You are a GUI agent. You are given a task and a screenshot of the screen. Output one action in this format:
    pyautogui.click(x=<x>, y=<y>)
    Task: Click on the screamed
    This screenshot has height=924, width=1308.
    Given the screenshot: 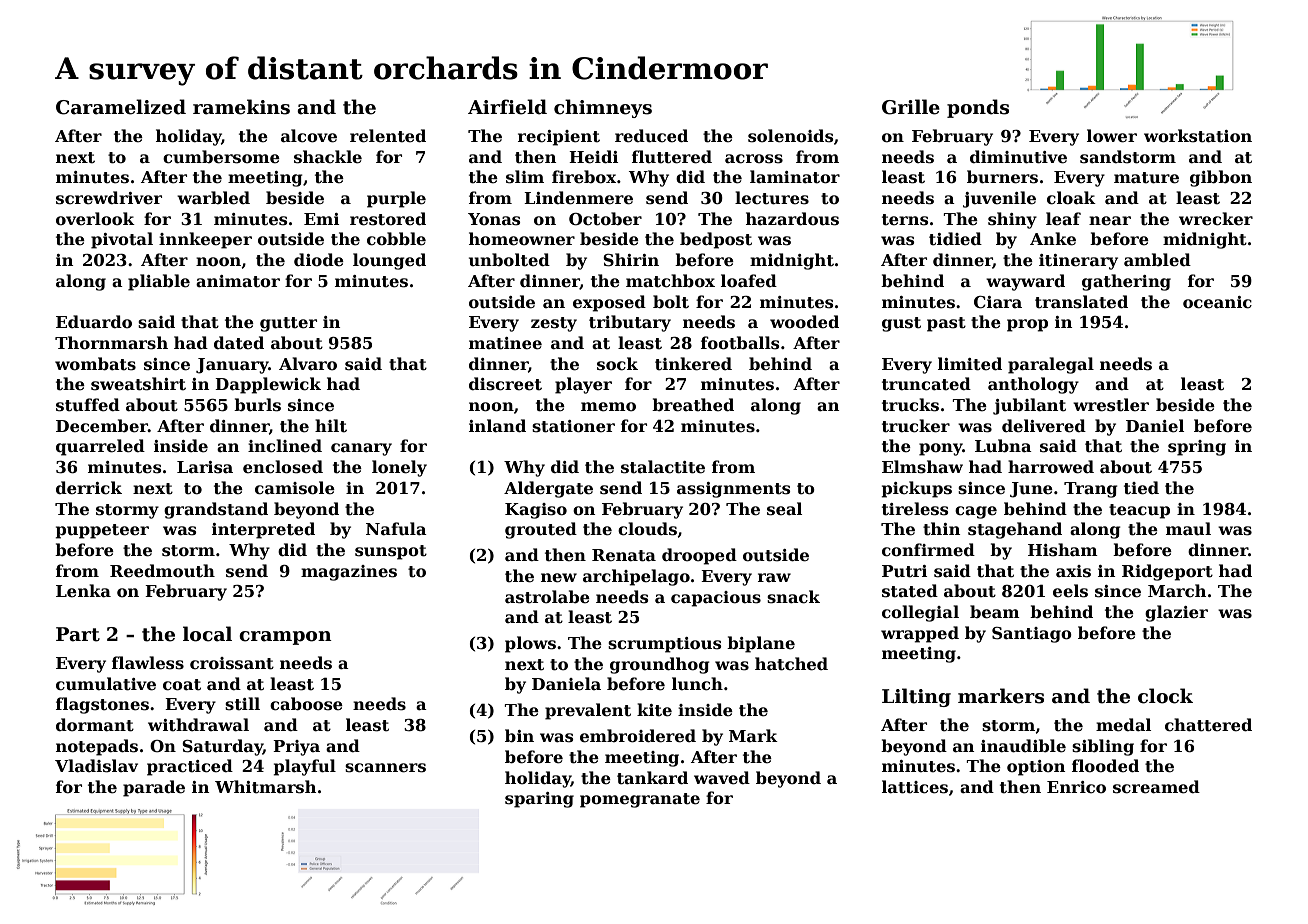 What is the action you would take?
    pyautogui.click(x=1156, y=787)
